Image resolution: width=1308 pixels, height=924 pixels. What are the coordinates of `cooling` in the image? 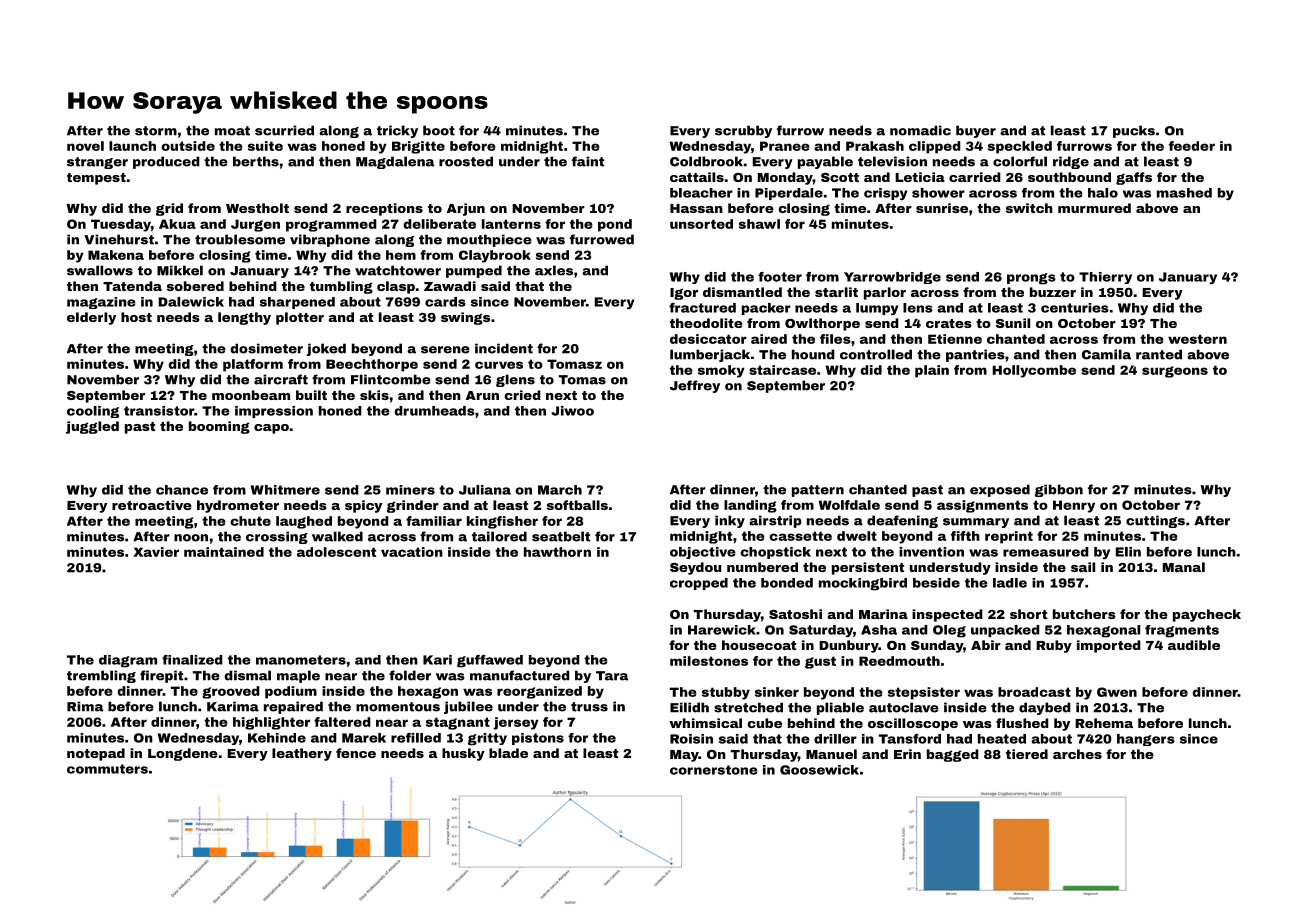 It's located at (93, 412).
